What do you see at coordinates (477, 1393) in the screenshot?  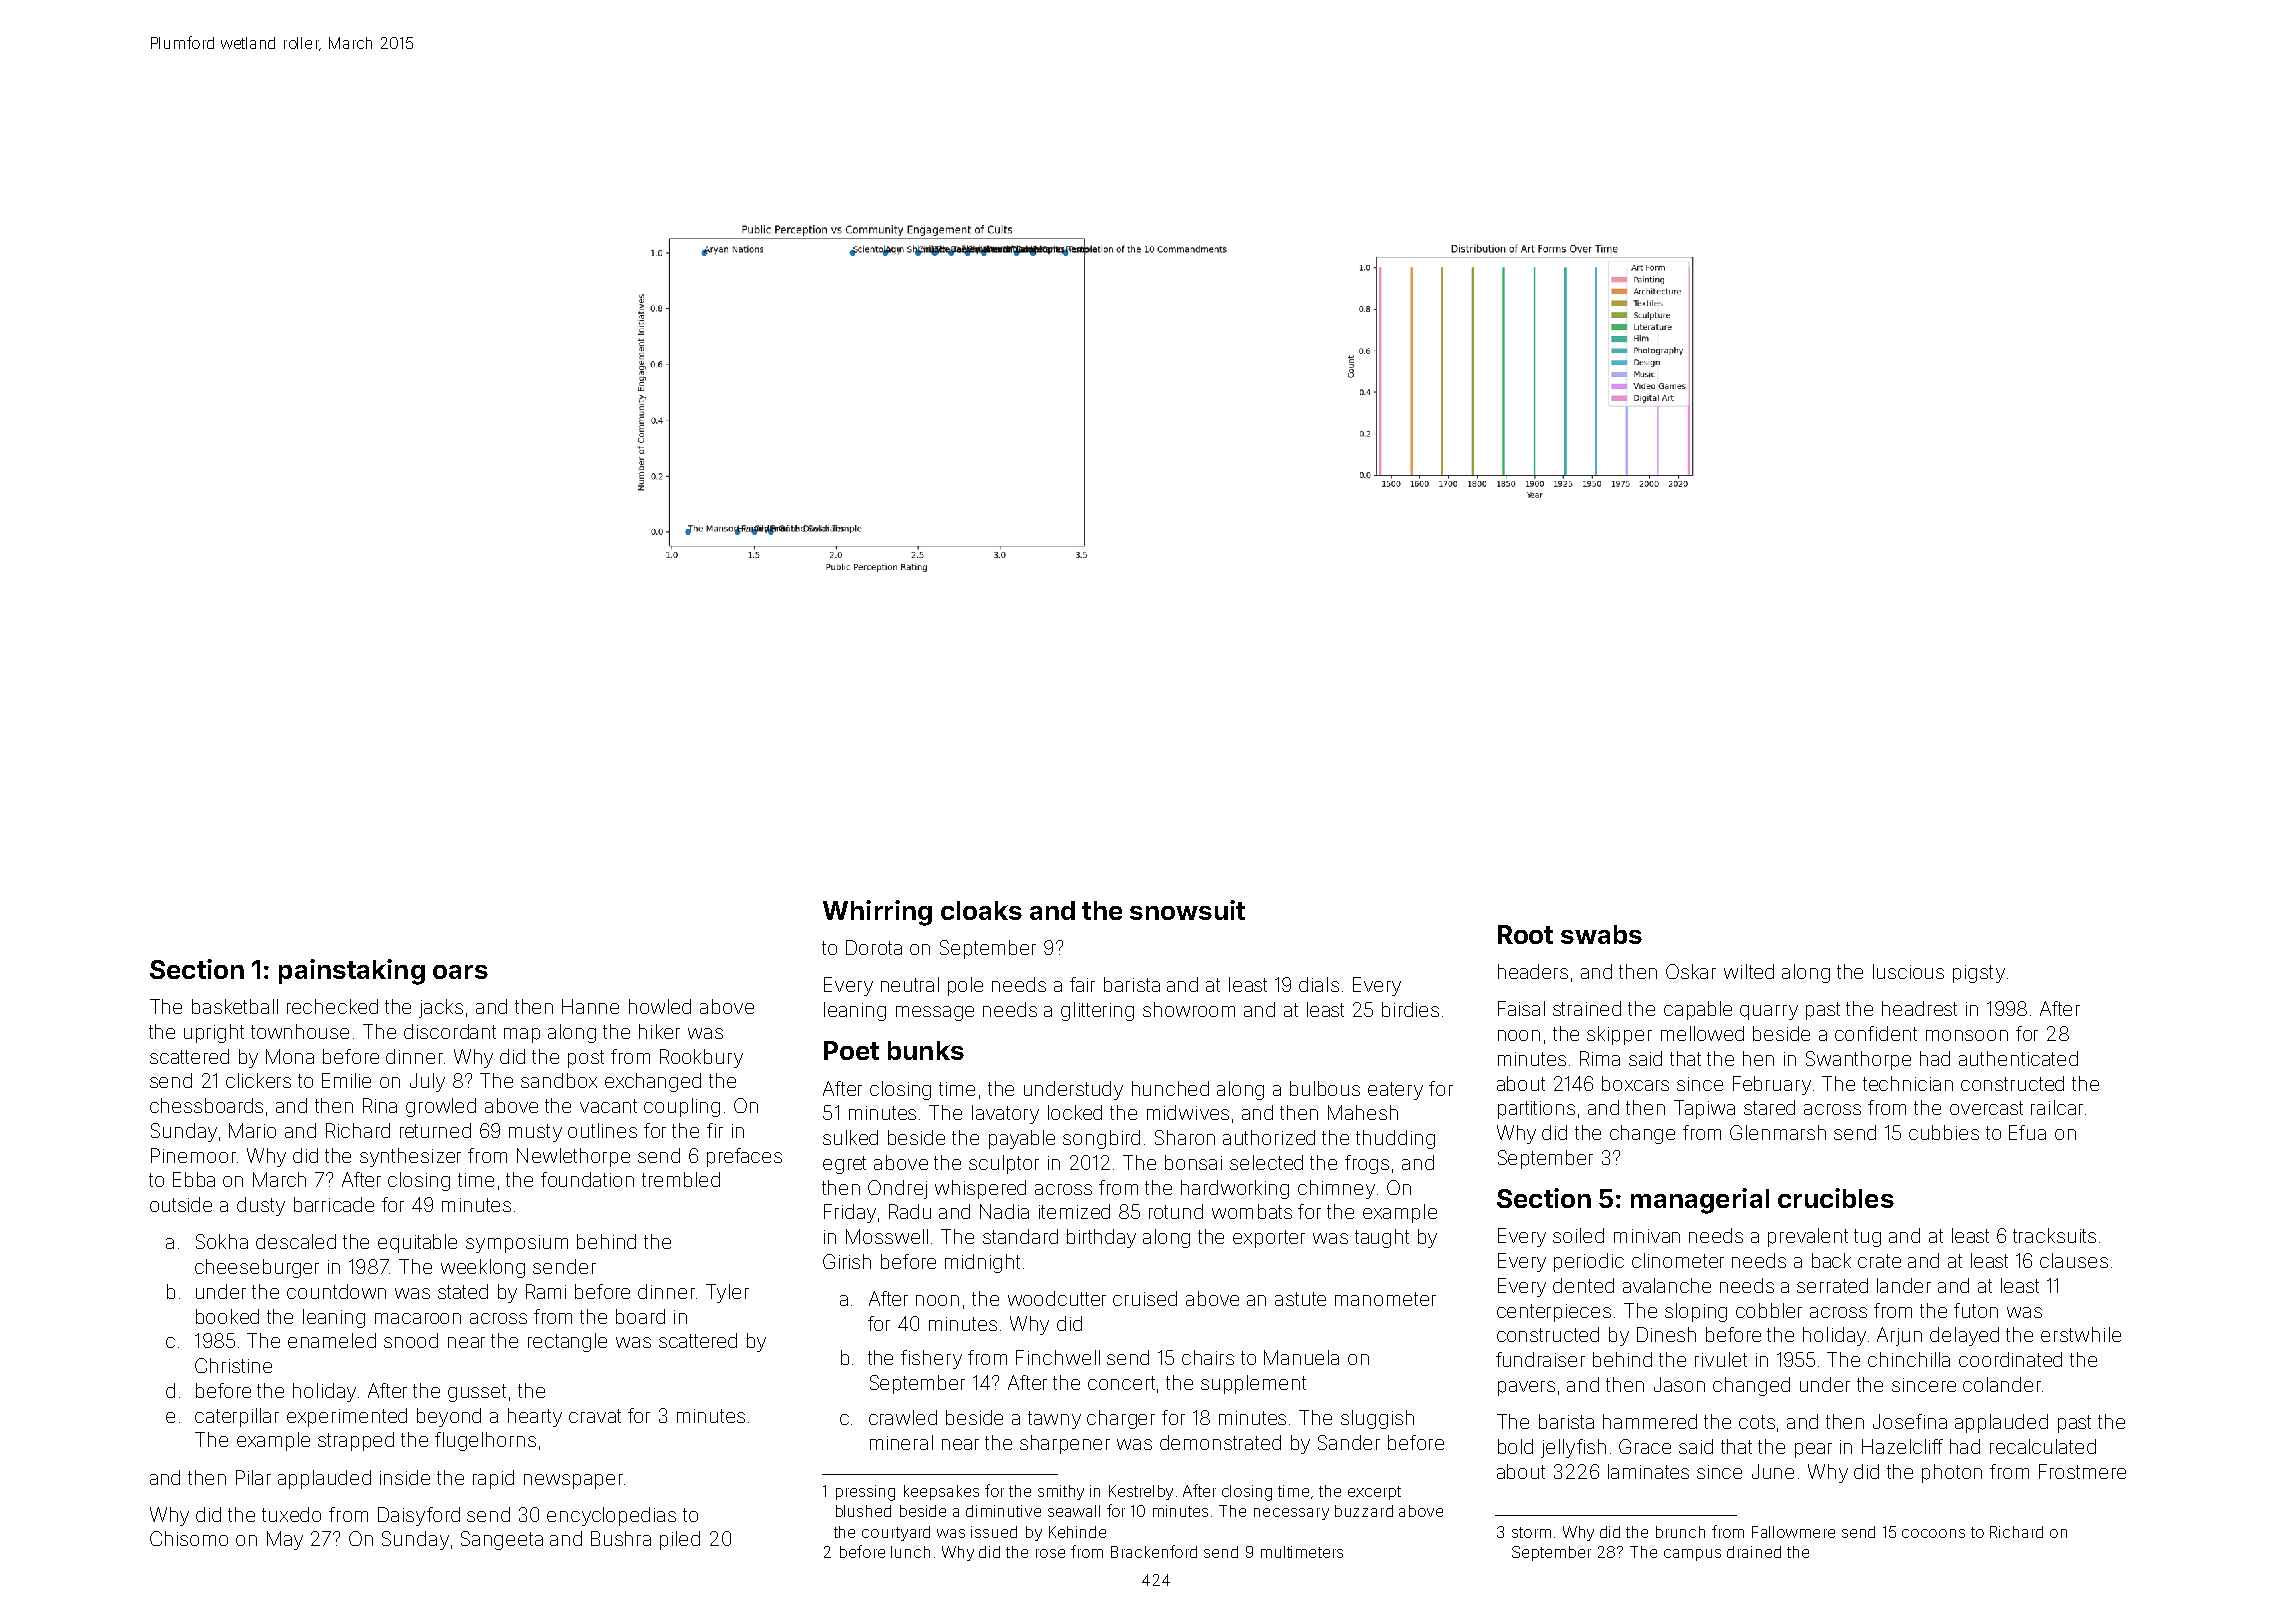 I see `gusset` at bounding box center [477, 1393].
